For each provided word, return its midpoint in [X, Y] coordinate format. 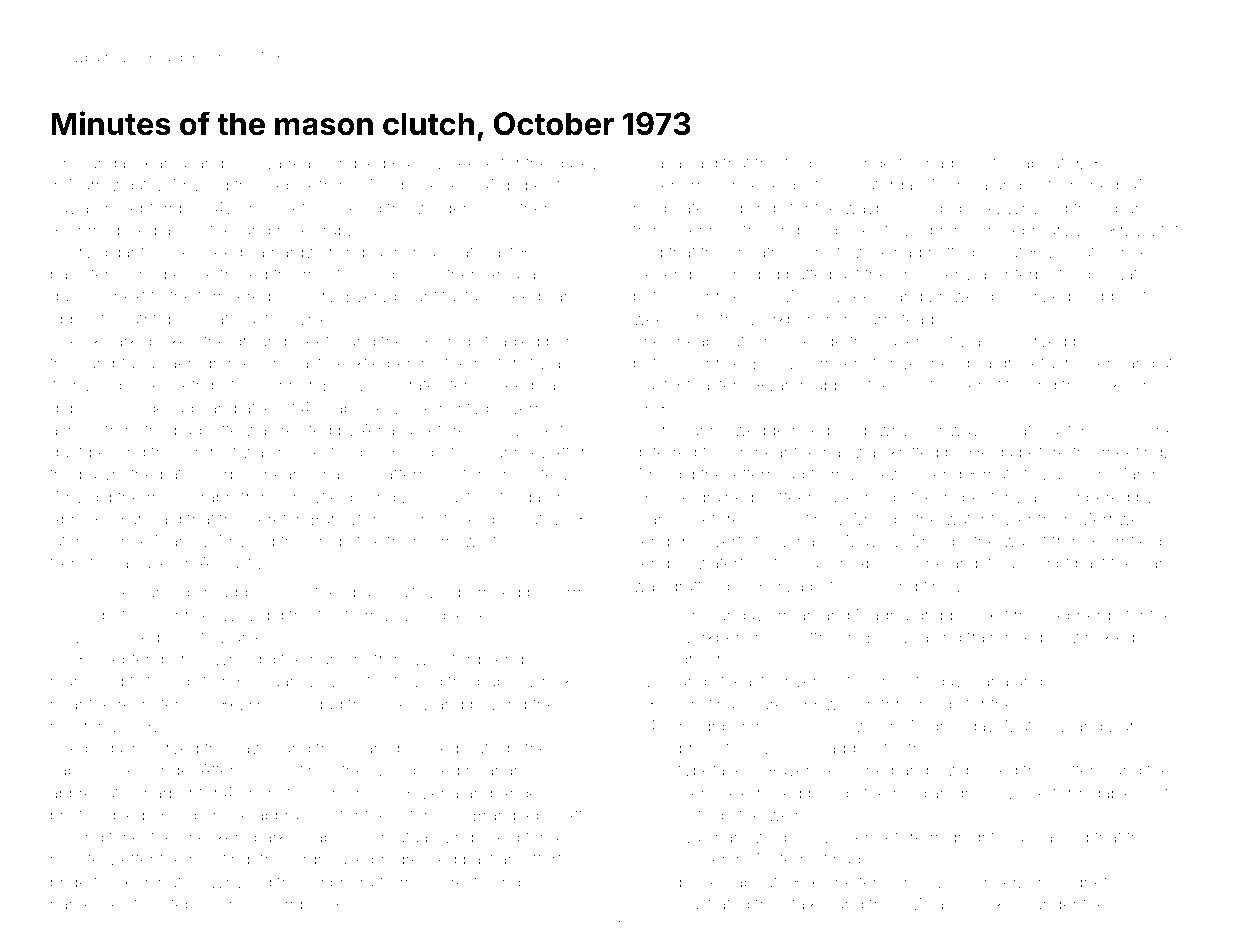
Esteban [183, 903]
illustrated [714, 904]
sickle [1112, 385]
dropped [946, 616]
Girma [573, 591]
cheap [692, 342]
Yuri [131, 519]
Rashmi [78, 229]
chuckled [993, 904]
